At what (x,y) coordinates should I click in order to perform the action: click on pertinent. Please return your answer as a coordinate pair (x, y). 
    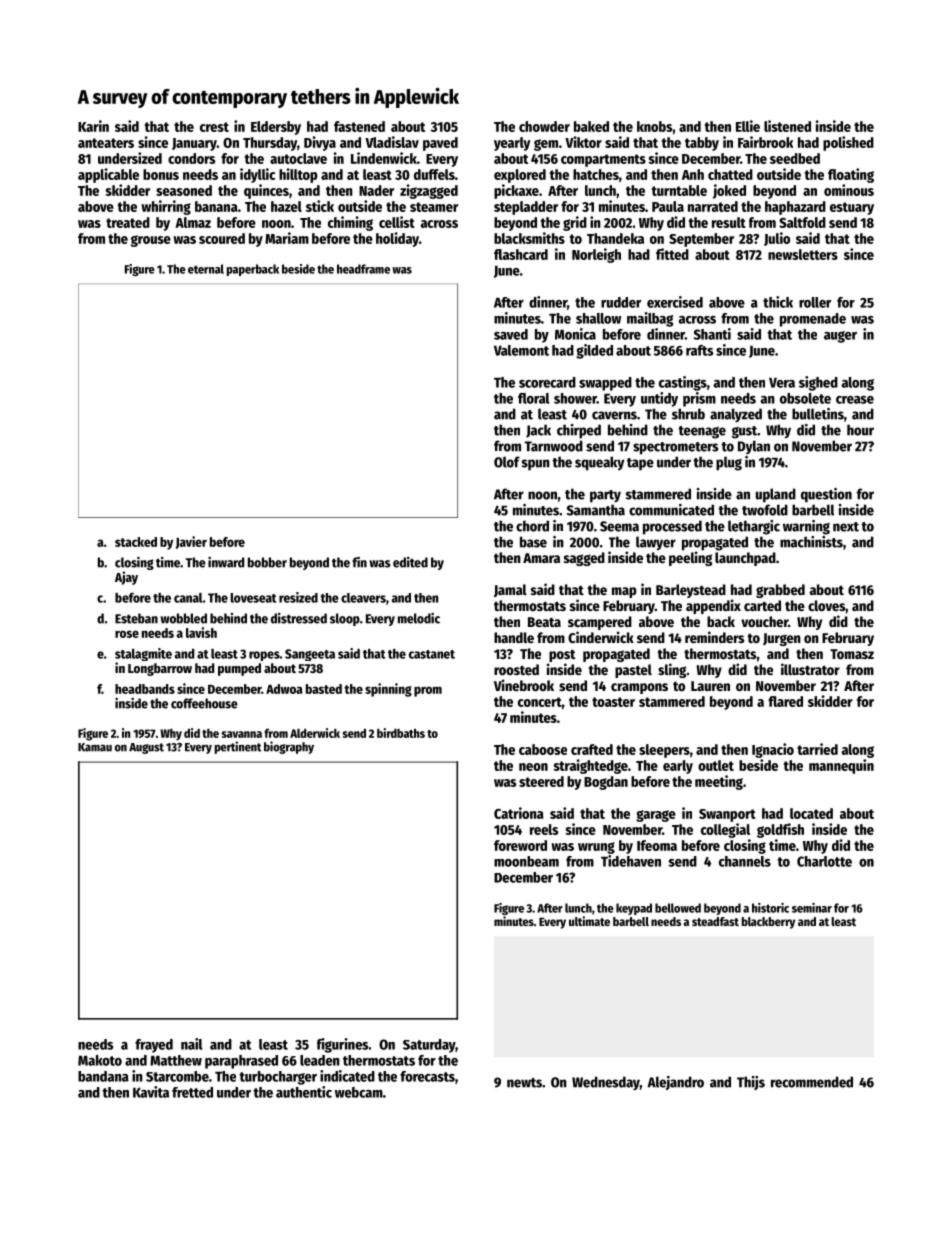
    Looking at the image, I should click on (238, 747).
